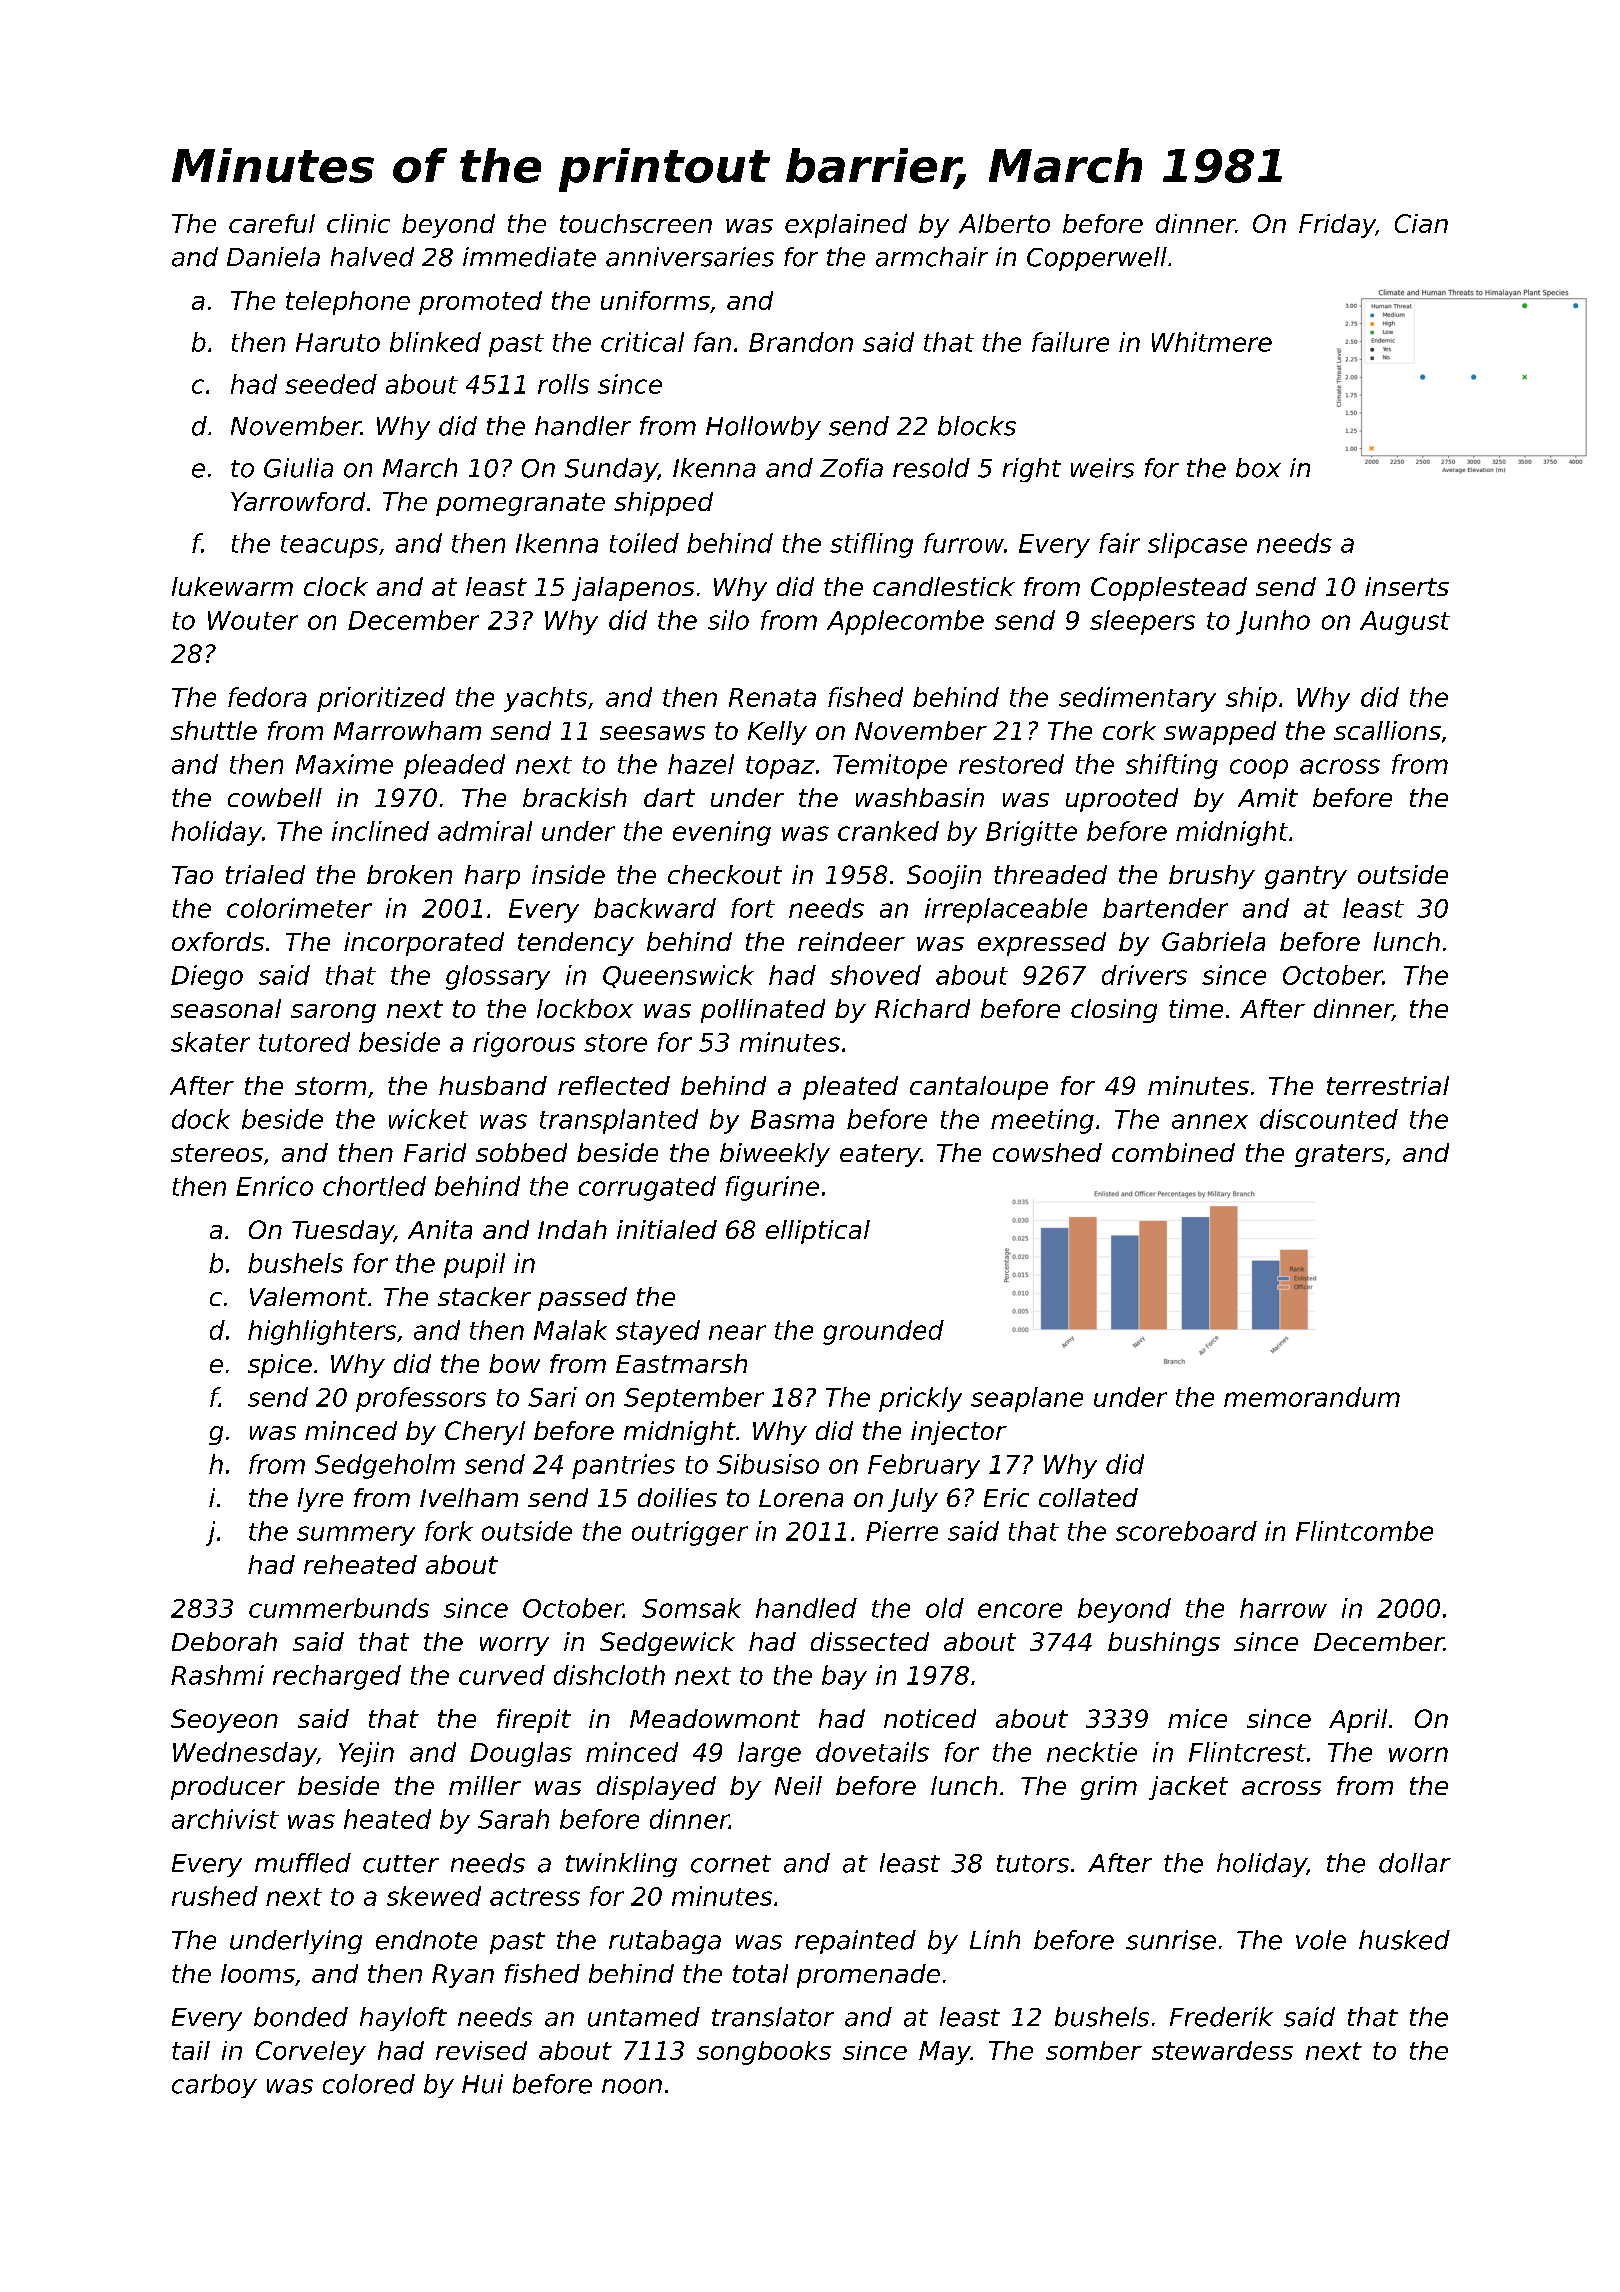 The height and width of the image is (2292, 1620). Describe the element at coordinates (1188, 1788) in the image. I see `jacket` at that location.
